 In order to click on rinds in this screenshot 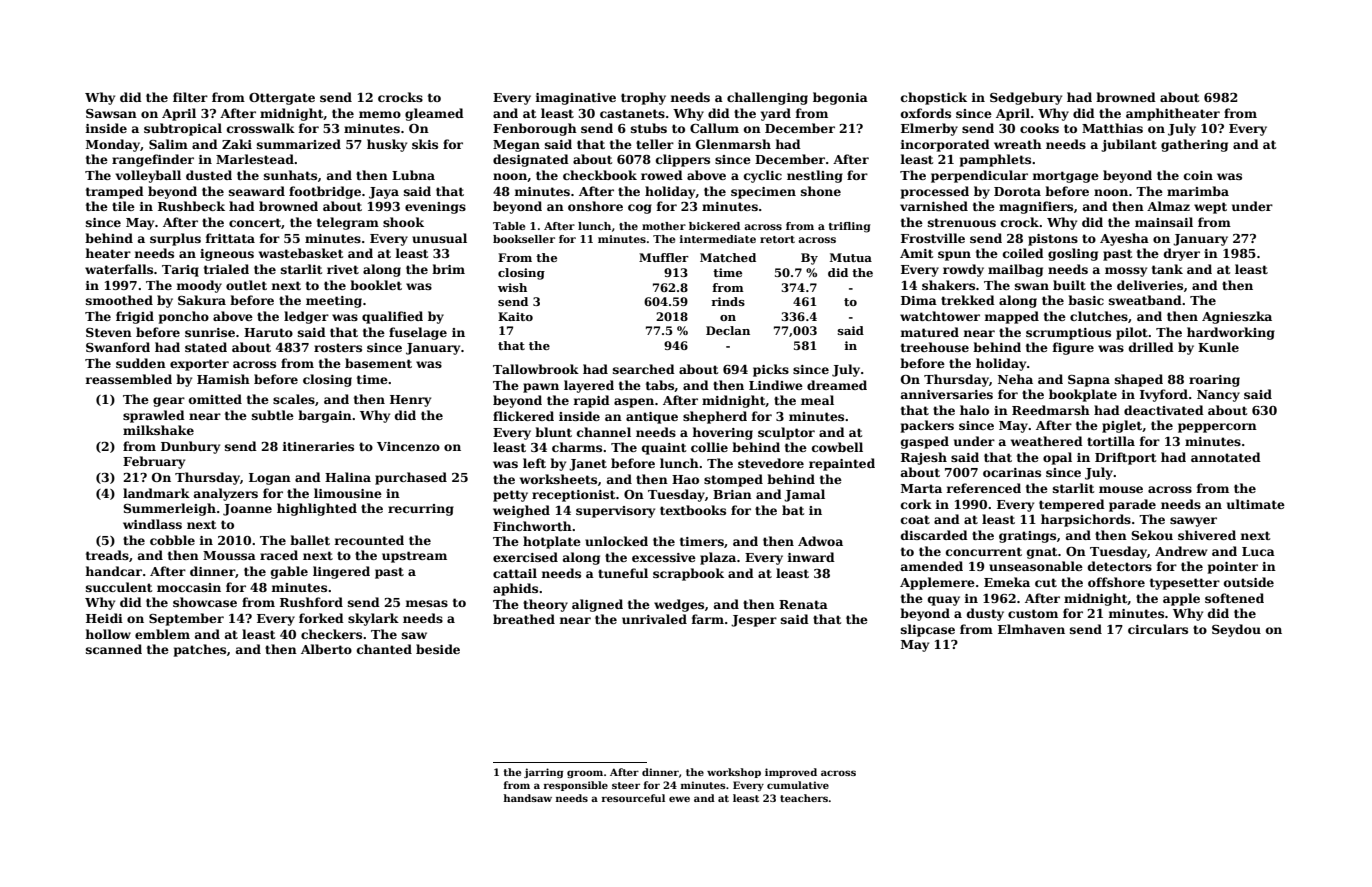, I will do `click(728, 301)`.
